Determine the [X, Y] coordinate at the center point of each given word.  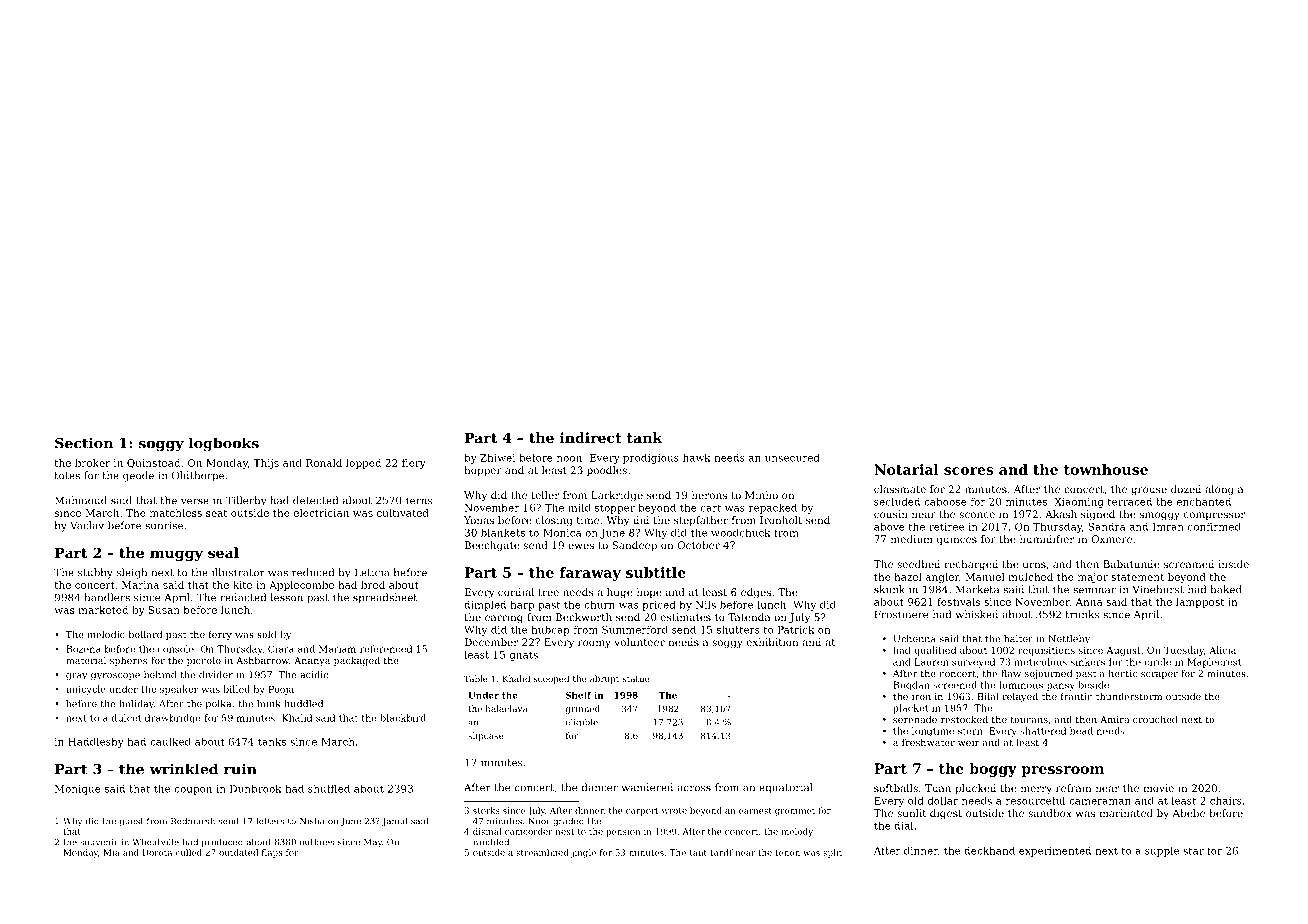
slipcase [486, 736]
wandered [647, 787]
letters [270, 821]
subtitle [656, 572]
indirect [591, 437]
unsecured [792, 457]
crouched [1155, 719]
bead [1081, 731]
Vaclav [87, 525]
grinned [582, 709]
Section [84, 443]
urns [1034, 565]
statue [636, 679]
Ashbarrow [262, 660]
